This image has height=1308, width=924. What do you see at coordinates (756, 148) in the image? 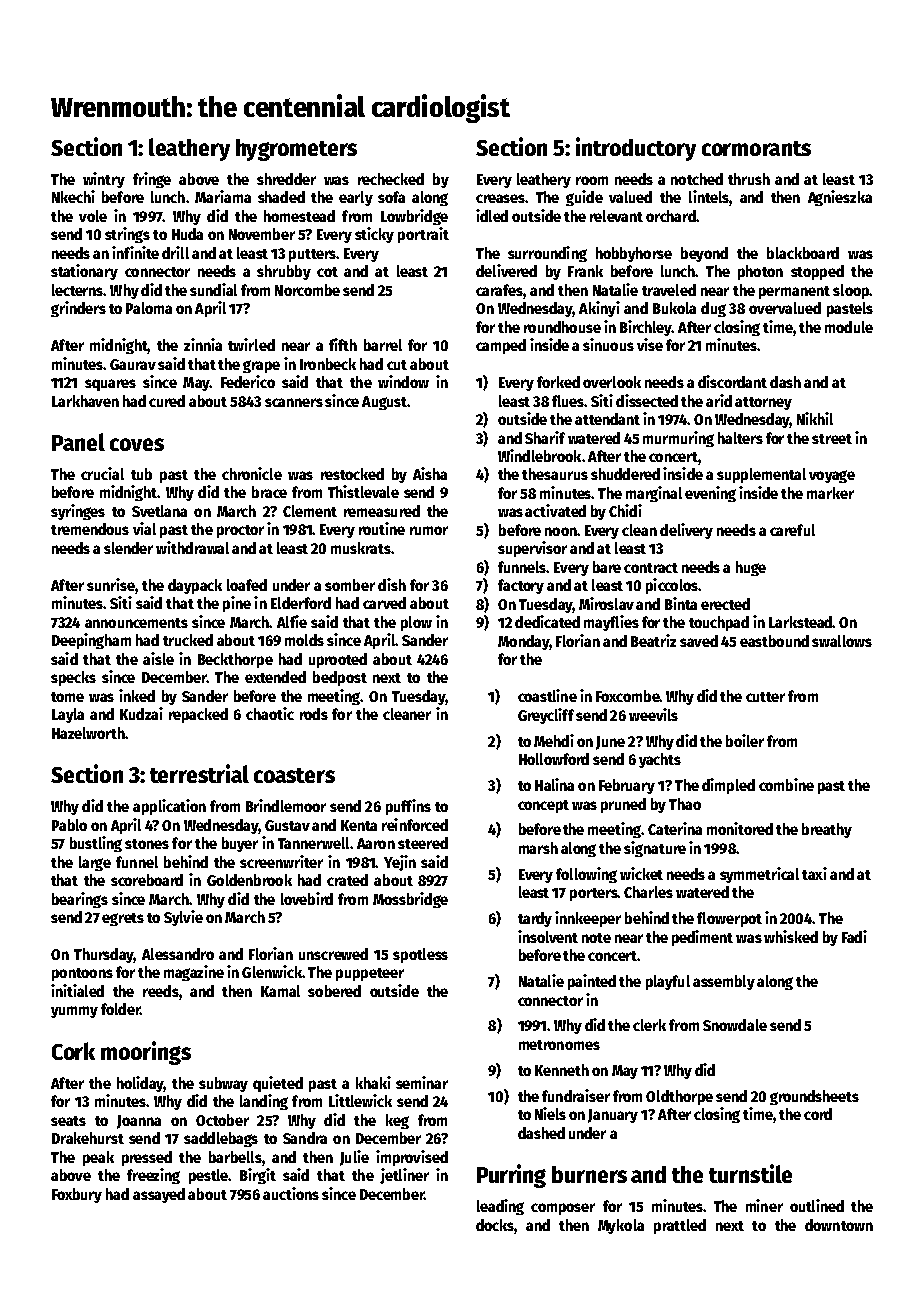
I see `cormorants` at bounding box center [756, 148].
